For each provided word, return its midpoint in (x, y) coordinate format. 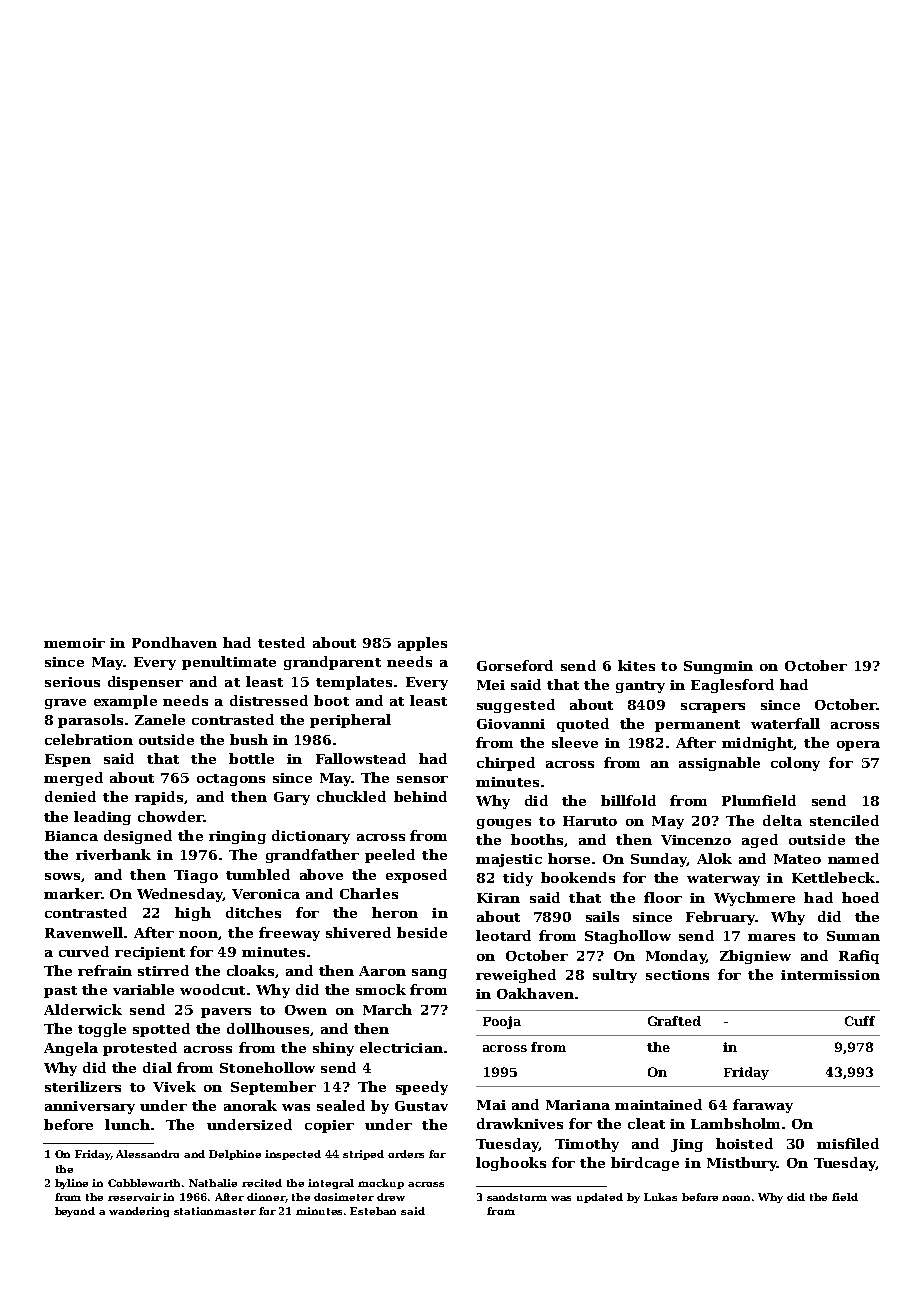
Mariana (578, 1105)
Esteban (373, 1211)
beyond (75, 1212)
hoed (860, 897)
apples (422, 644)
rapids (159, 798)
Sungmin (718, 667)
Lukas (660, 1197)
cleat (646, 1123)
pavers (226, 1013)
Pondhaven (174, 642)
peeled (390, 856)
